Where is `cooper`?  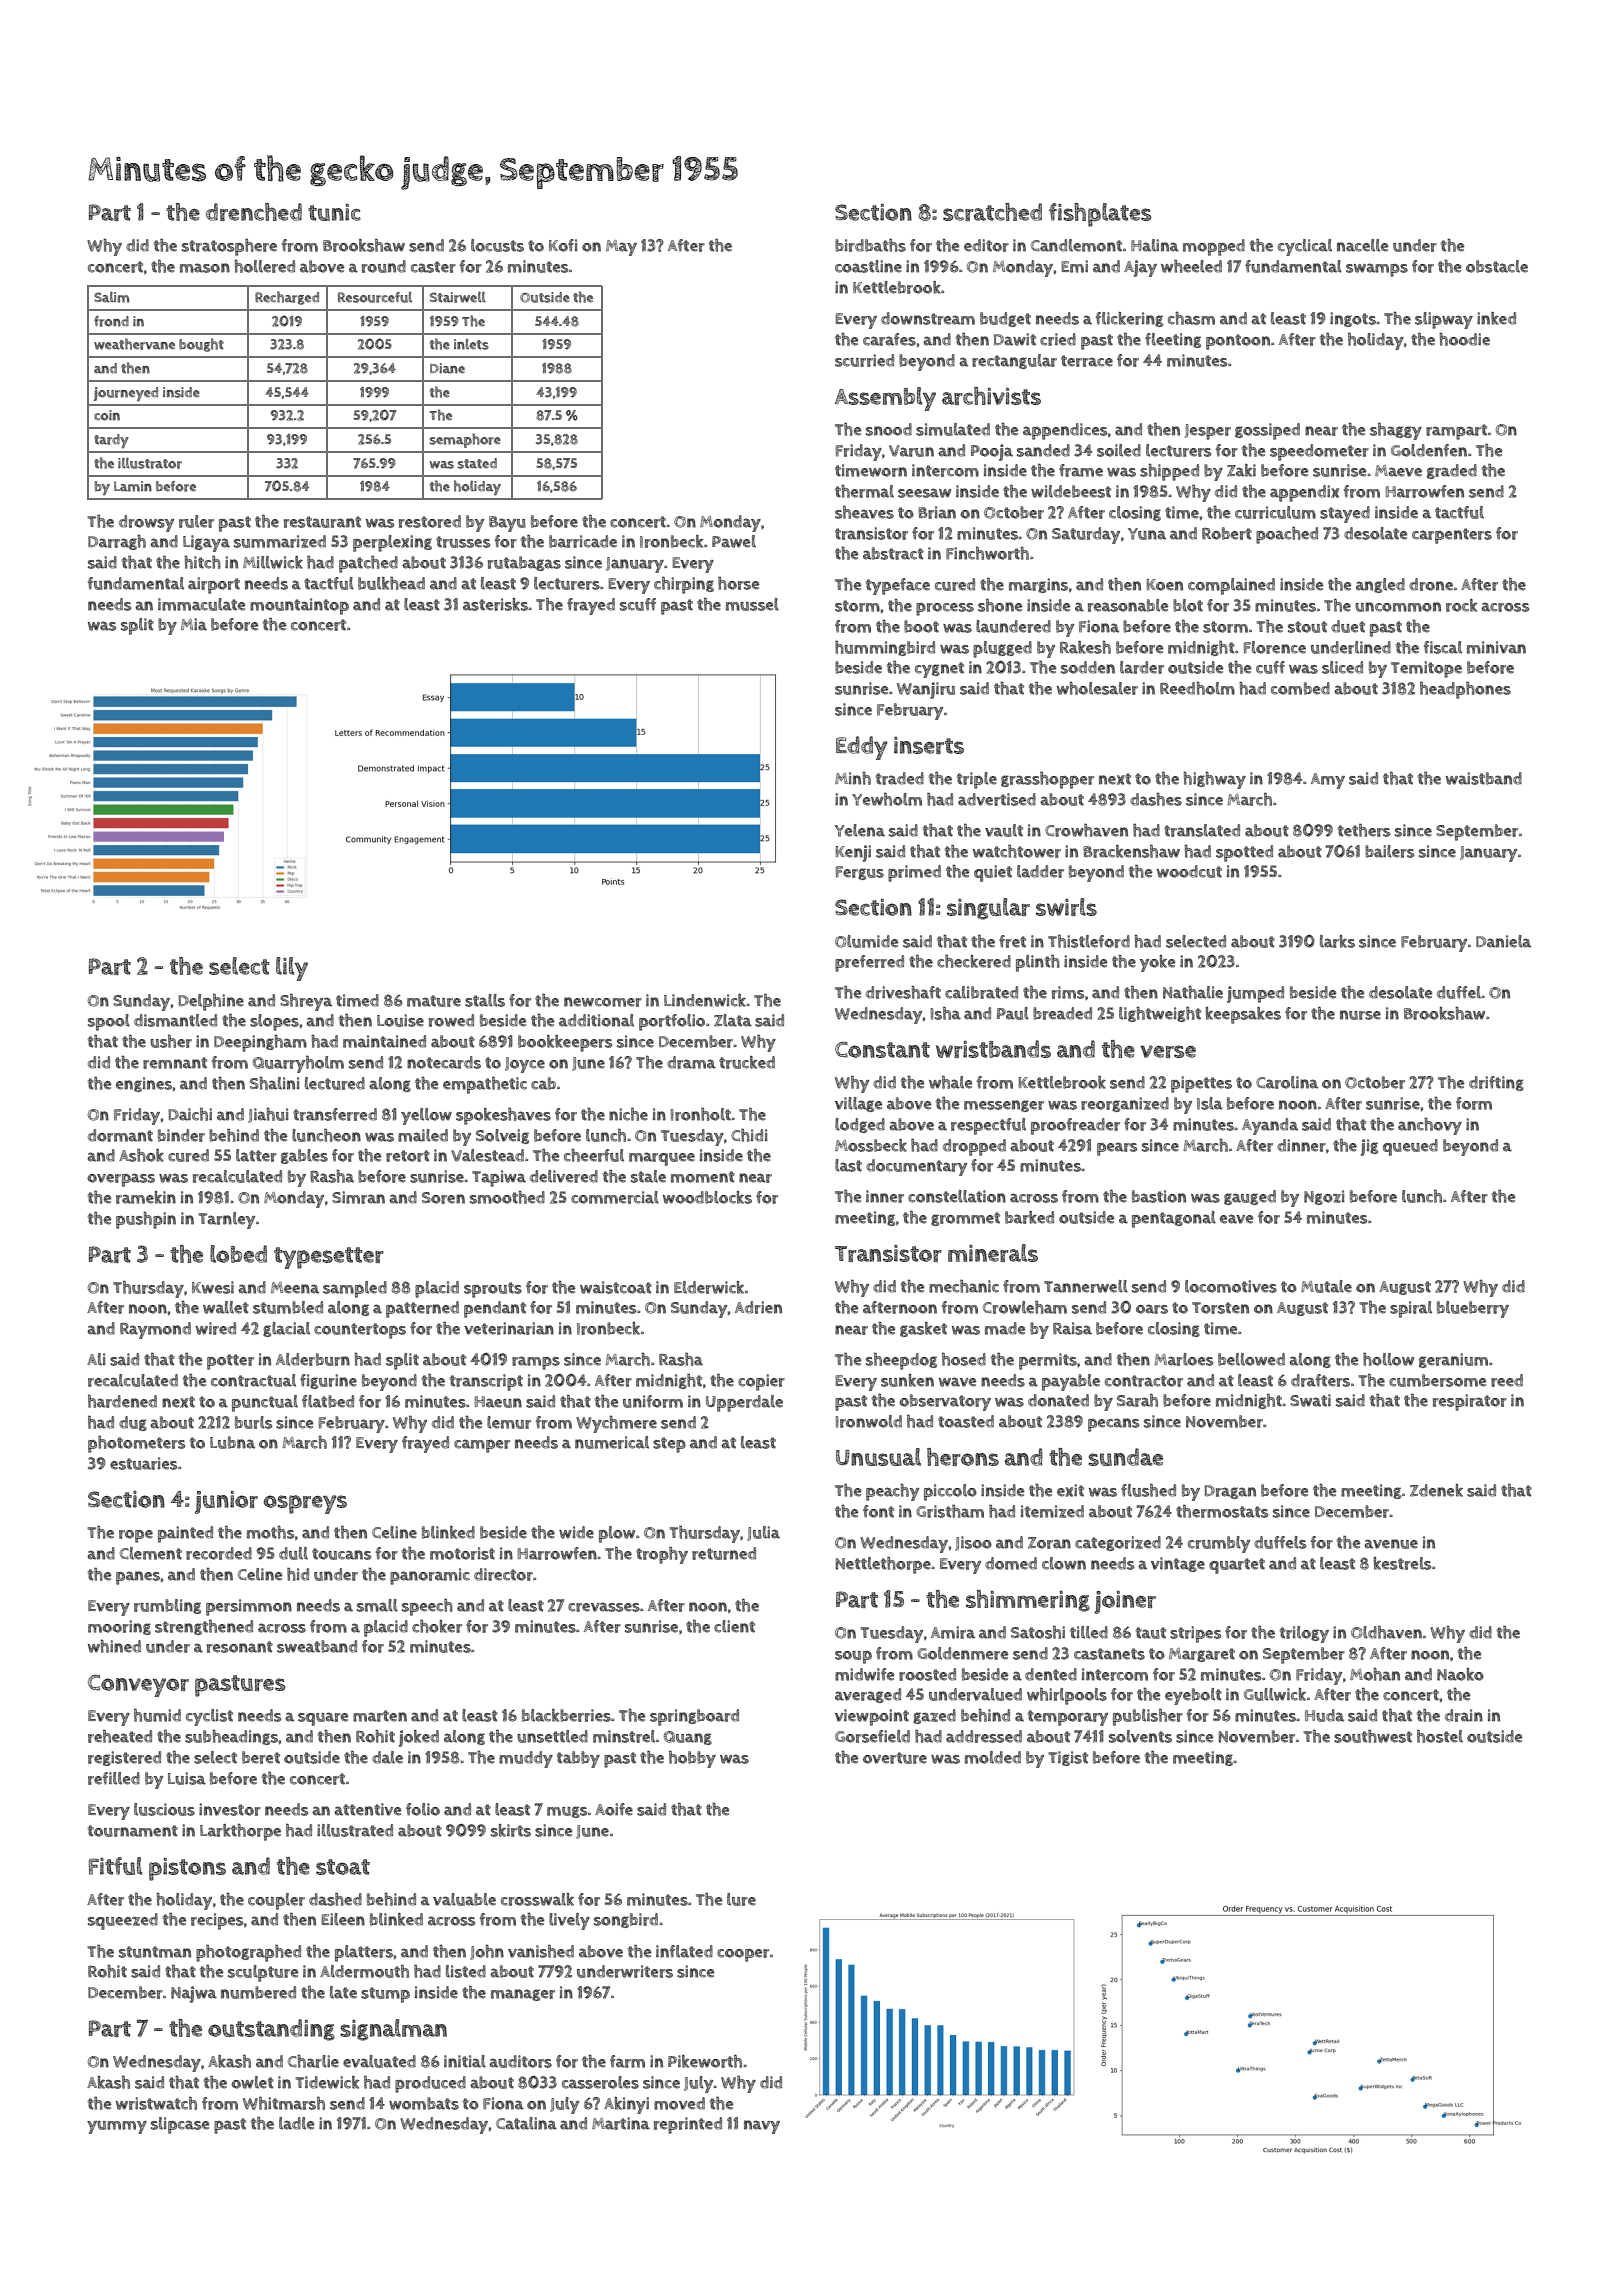
cooper is located at coordinates (743, 1955).
